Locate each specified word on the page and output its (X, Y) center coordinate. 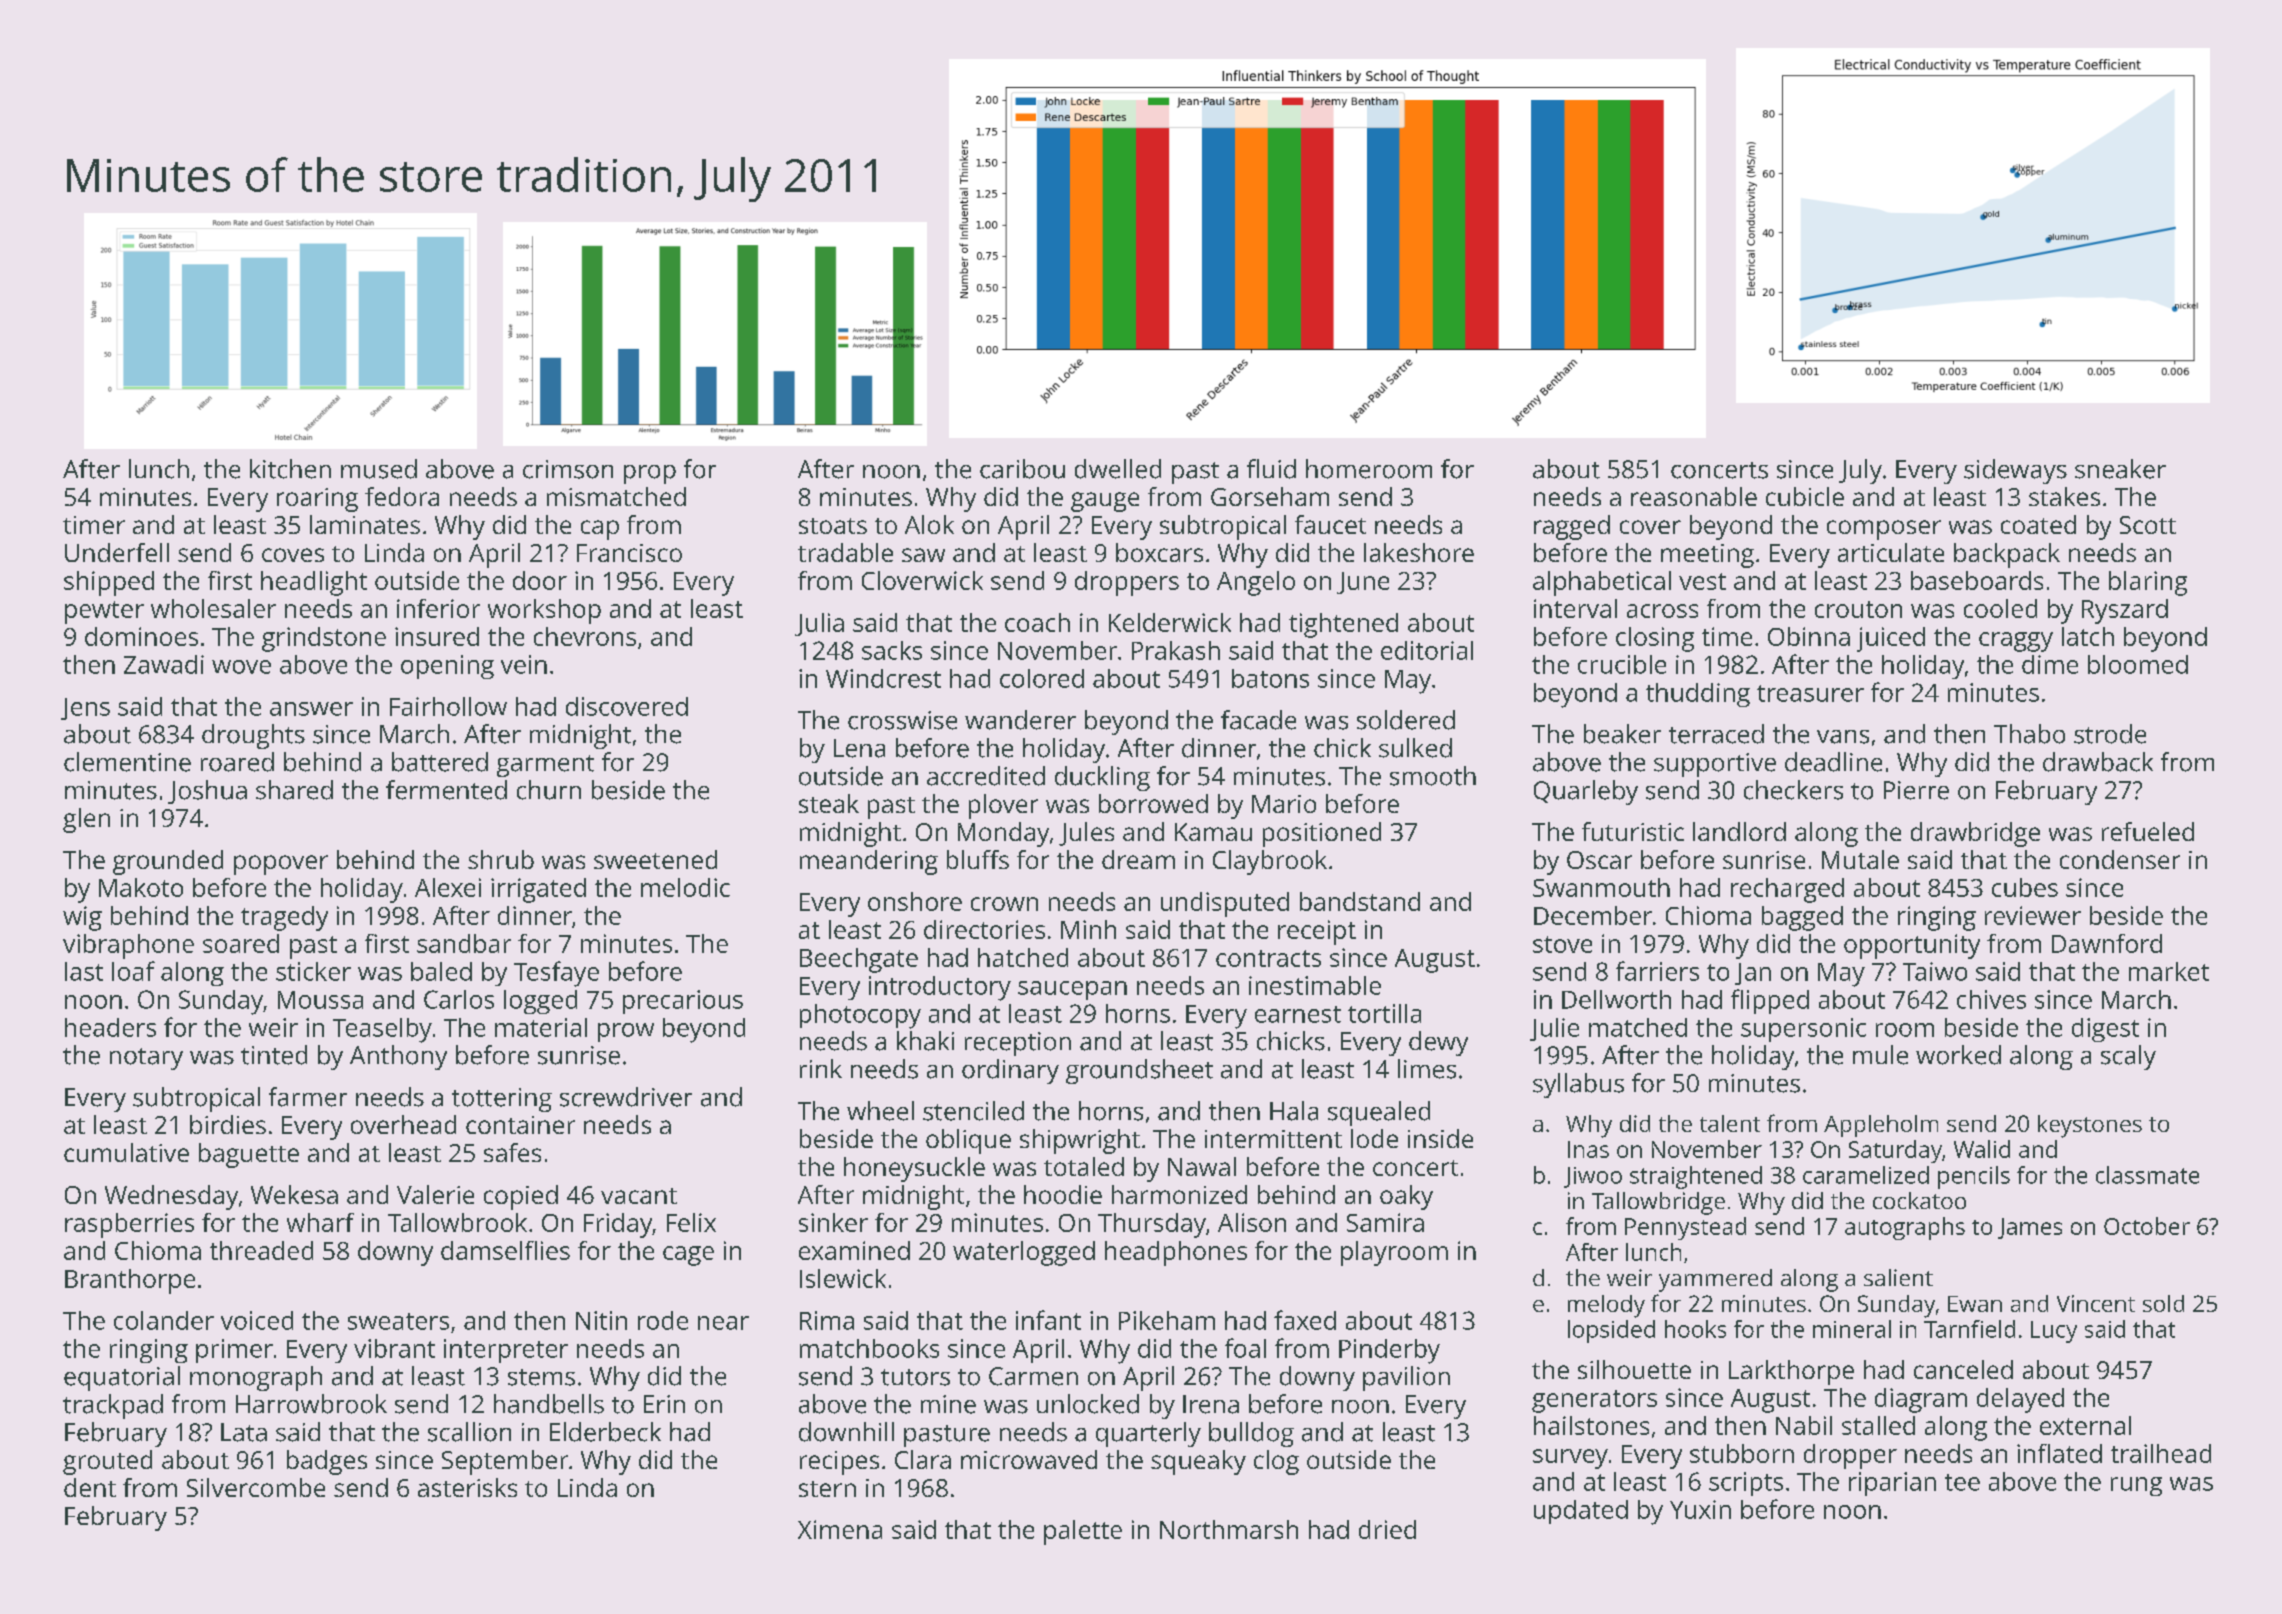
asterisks (467, 1487)
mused (379, 469)
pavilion (1406, 1378)
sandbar (464, 943)
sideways (2015, 471)
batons (1270, 678)
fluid (1271, 469)
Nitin (601, 1320)
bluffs (978, 859)
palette (1083, 1532)
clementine (127, 762)
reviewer (2033, 915)
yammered (1715, 1280)
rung (2136, 1486)
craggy (2016, 642)
